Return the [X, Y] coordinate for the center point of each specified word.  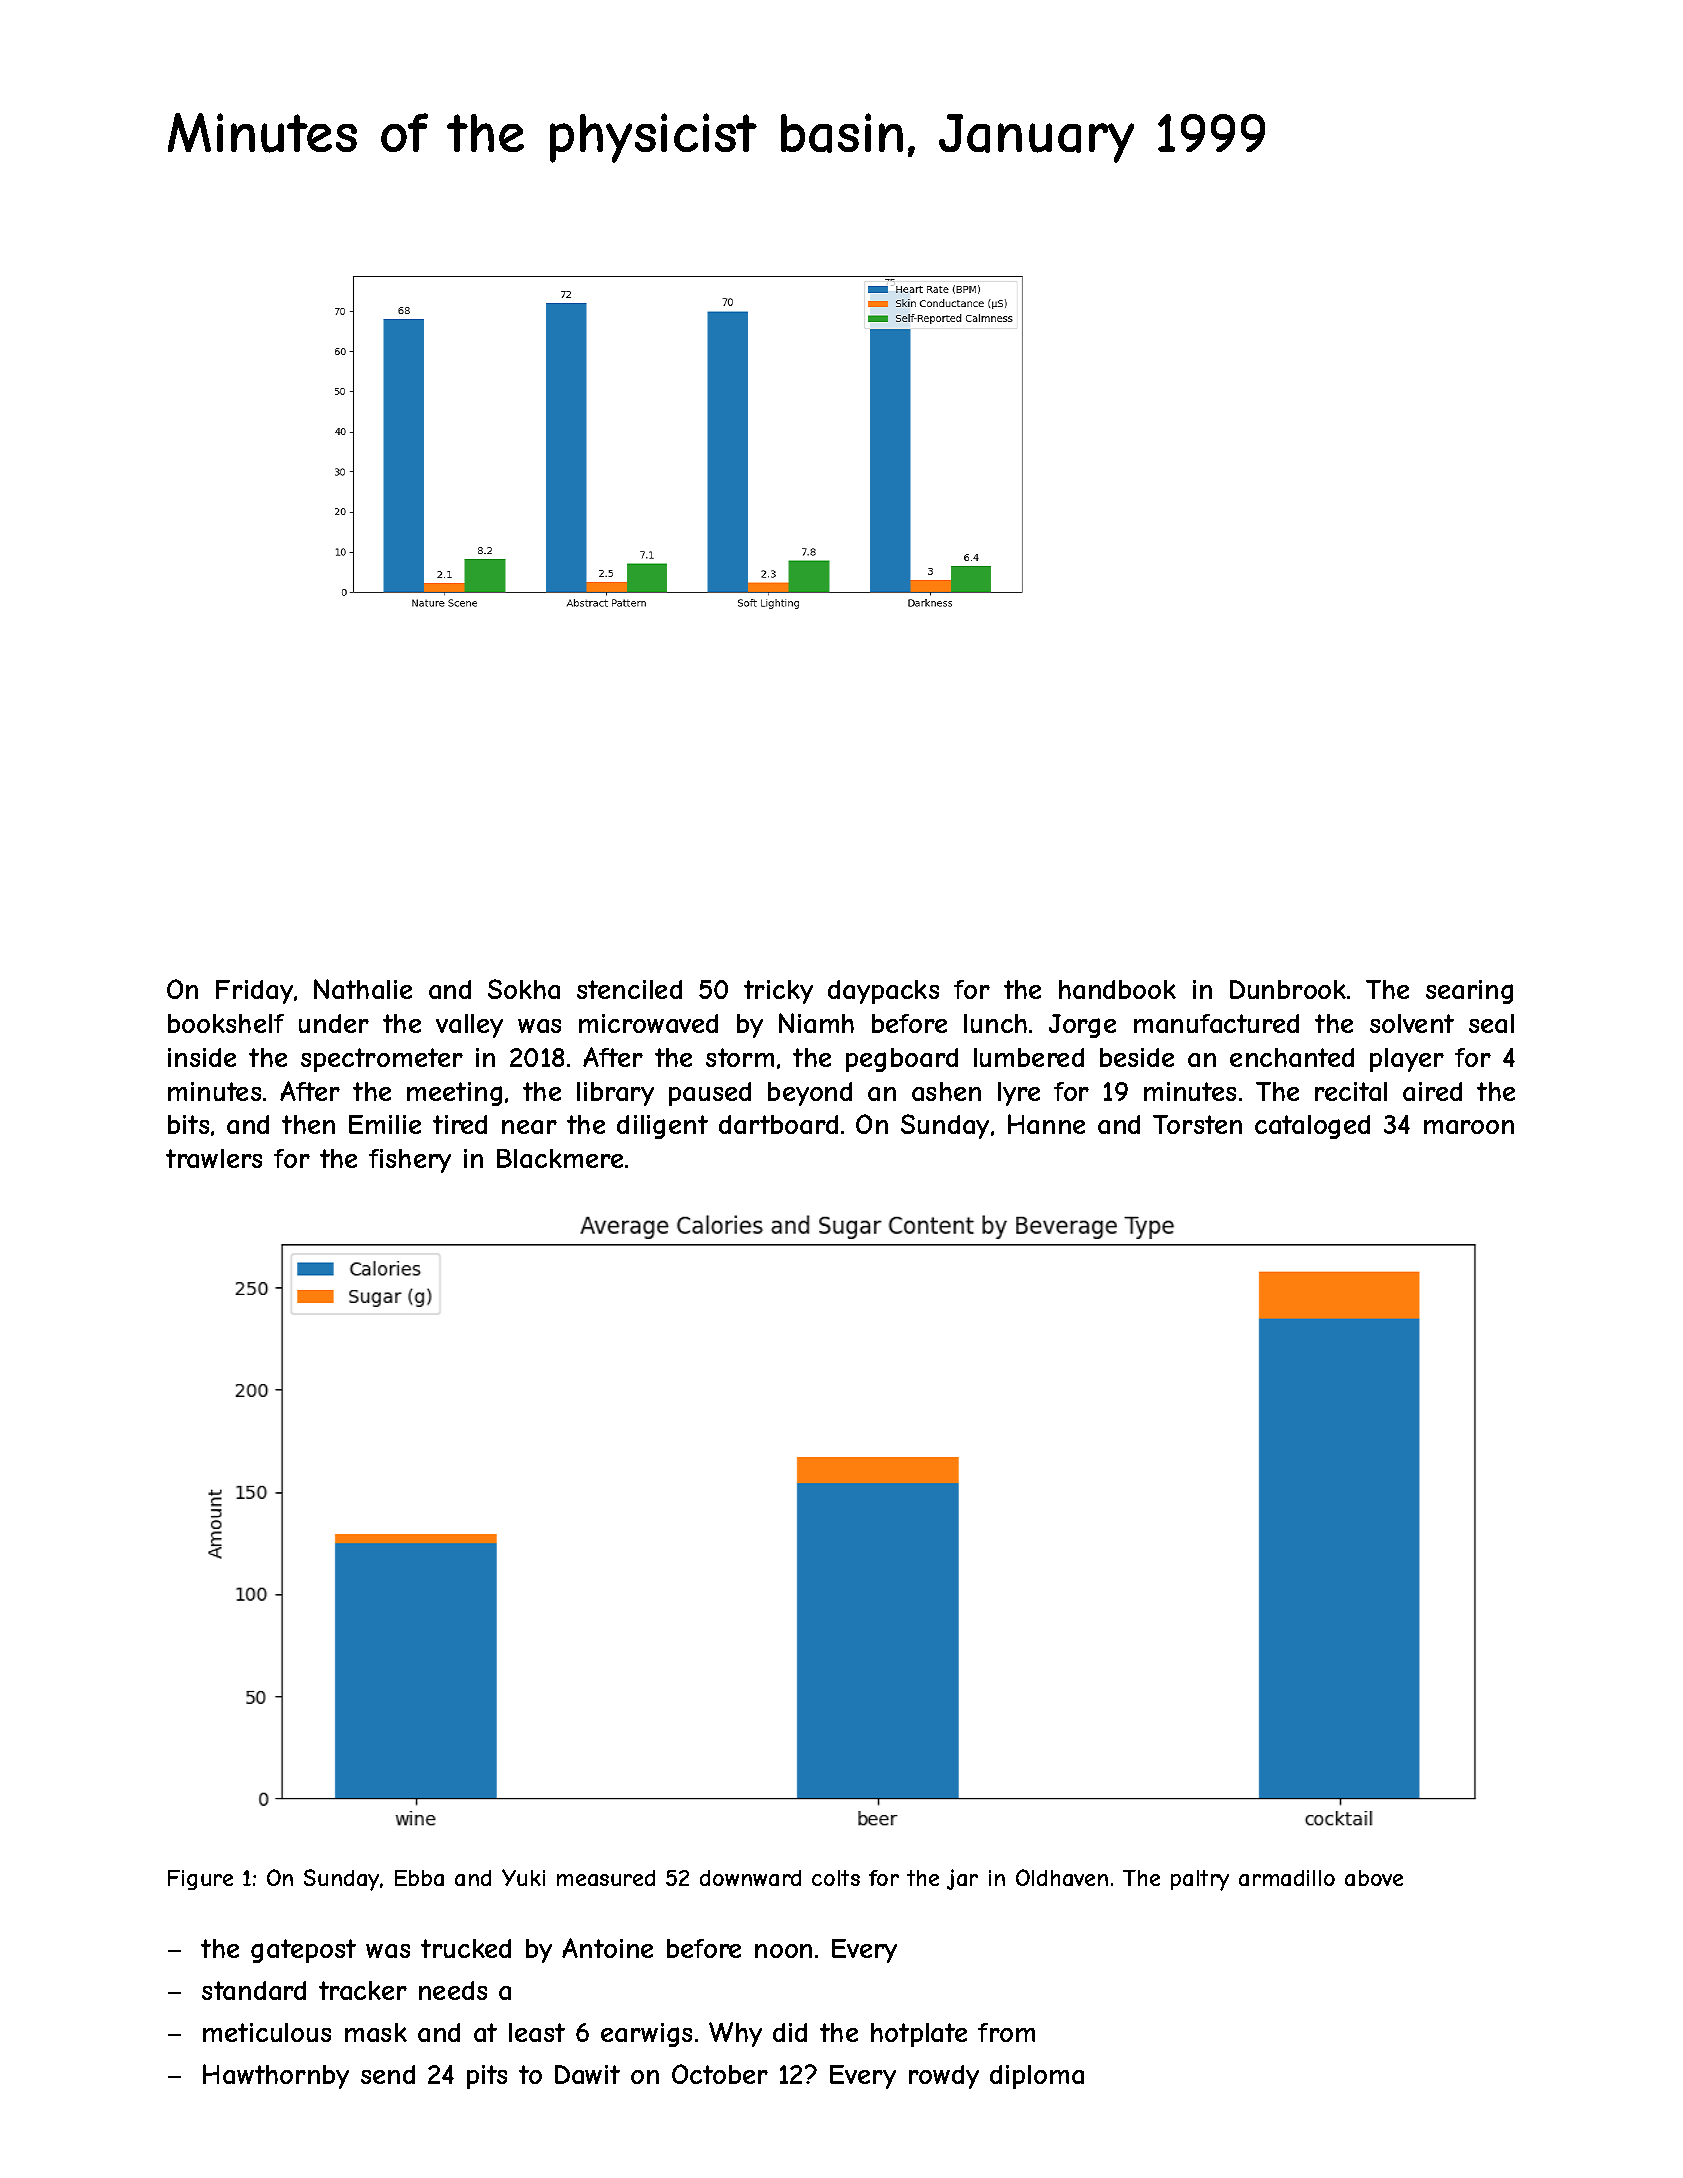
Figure [200, 1880]
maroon [1469, 1127]
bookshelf [226, 1023]
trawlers [214, 1158]
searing [1469, 992]
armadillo [1287, 1878]
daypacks [883, 992]
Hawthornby [276, 2076]
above [1374, 1878]
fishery [410, 1161]
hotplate [919, 2035]
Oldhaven [1062, 1877]
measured [606, 1878]
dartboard [778, 1124]
